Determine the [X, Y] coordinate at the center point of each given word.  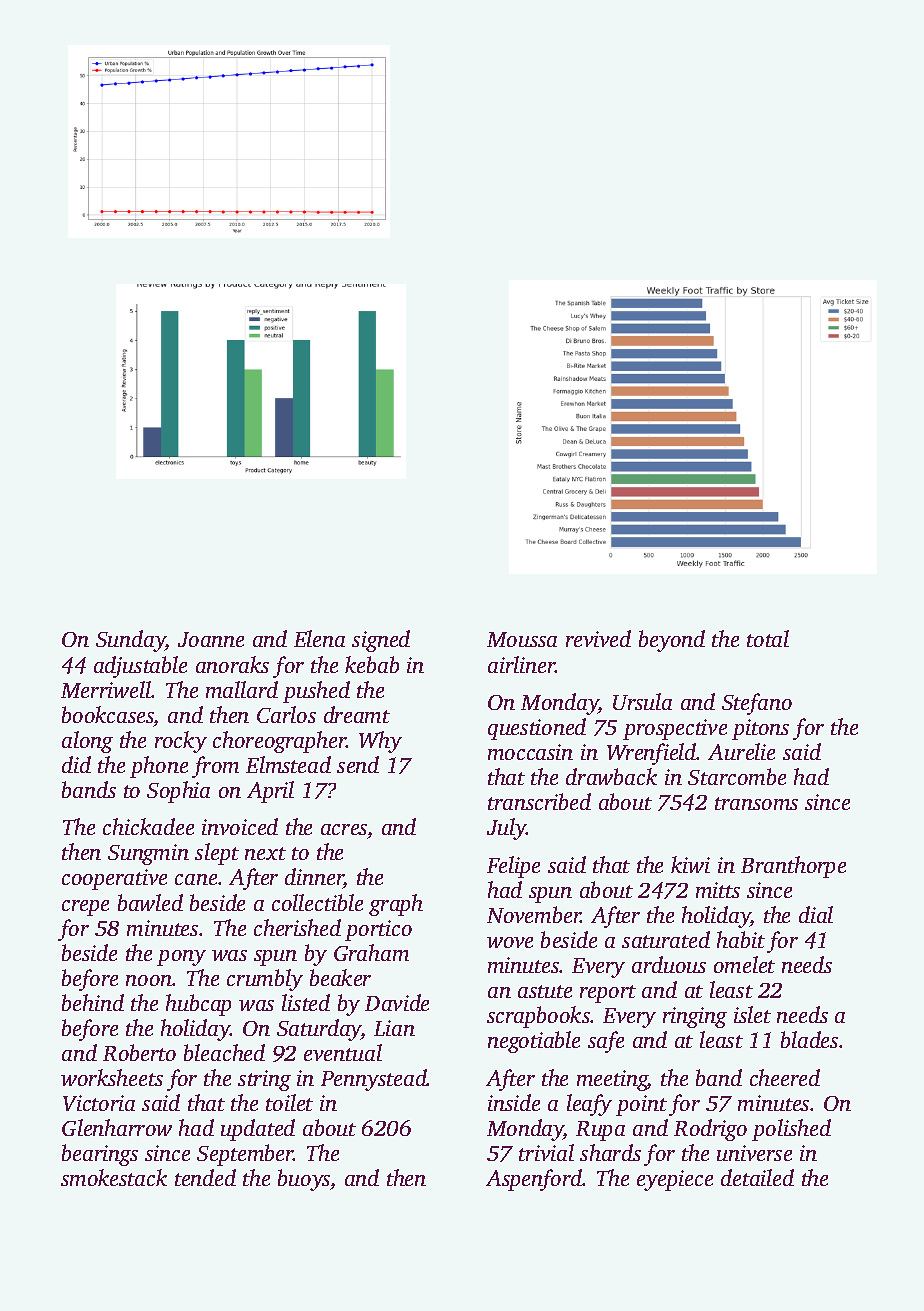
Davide [397, 1002]
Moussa [522, 639]
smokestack [114, 1177]
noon [149, 980]
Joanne [211, 639]
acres [344, 829]
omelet [744, 964]
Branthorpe [793, 867]
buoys [304, 1180]
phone [159, 767]
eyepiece [675, 1180]
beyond [672, 641]
